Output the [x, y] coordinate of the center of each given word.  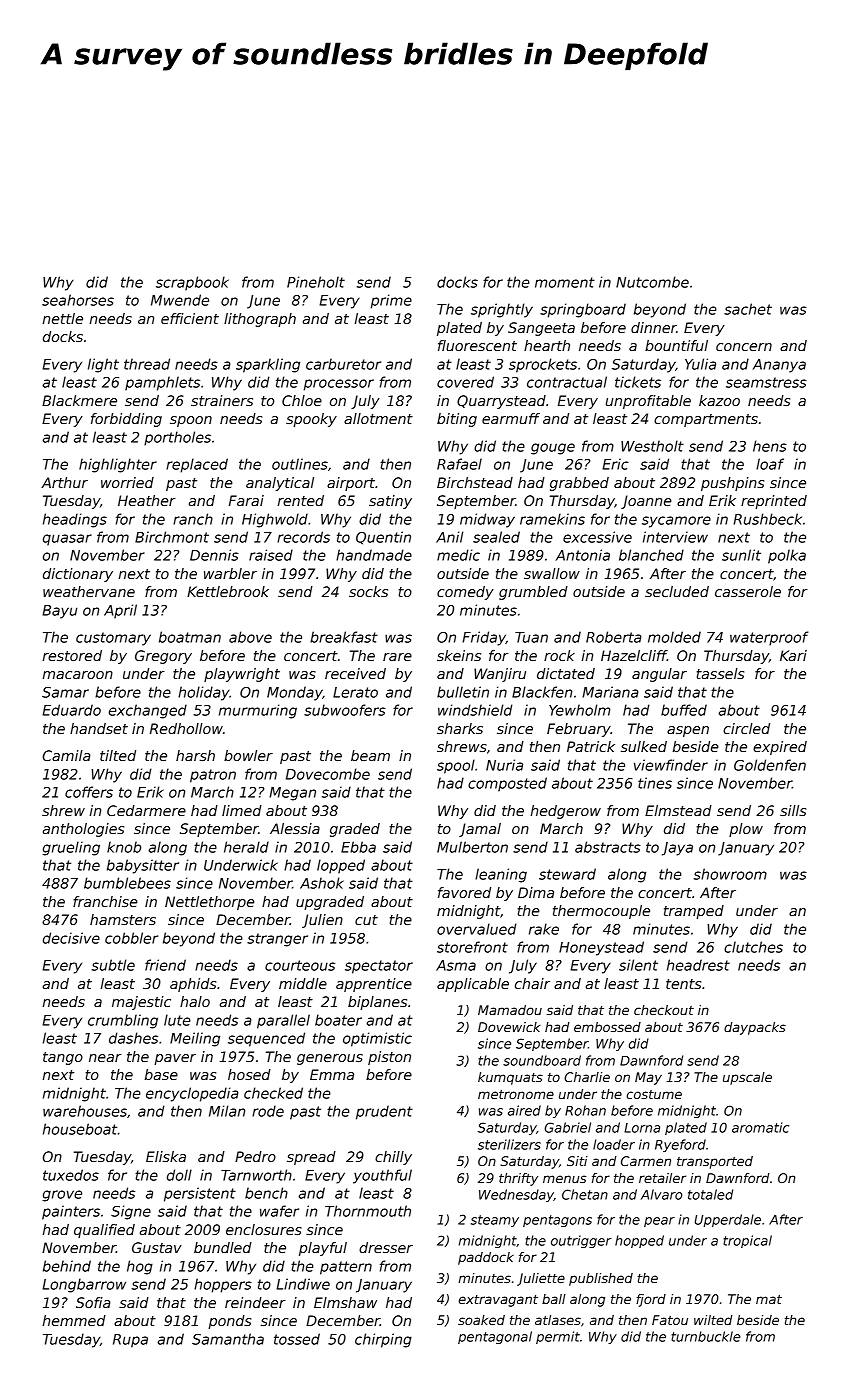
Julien [322, 921]
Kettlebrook [228, 591]
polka [787, 556]
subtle [113, 965]
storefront [472, 947]
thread [147, 364]
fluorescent [477, 345]
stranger [277, 940]
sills [793, 810]
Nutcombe [652, 282]
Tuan [531, 637]
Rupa [130, 1341]
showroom [730, 874]
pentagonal [495, 1337]
